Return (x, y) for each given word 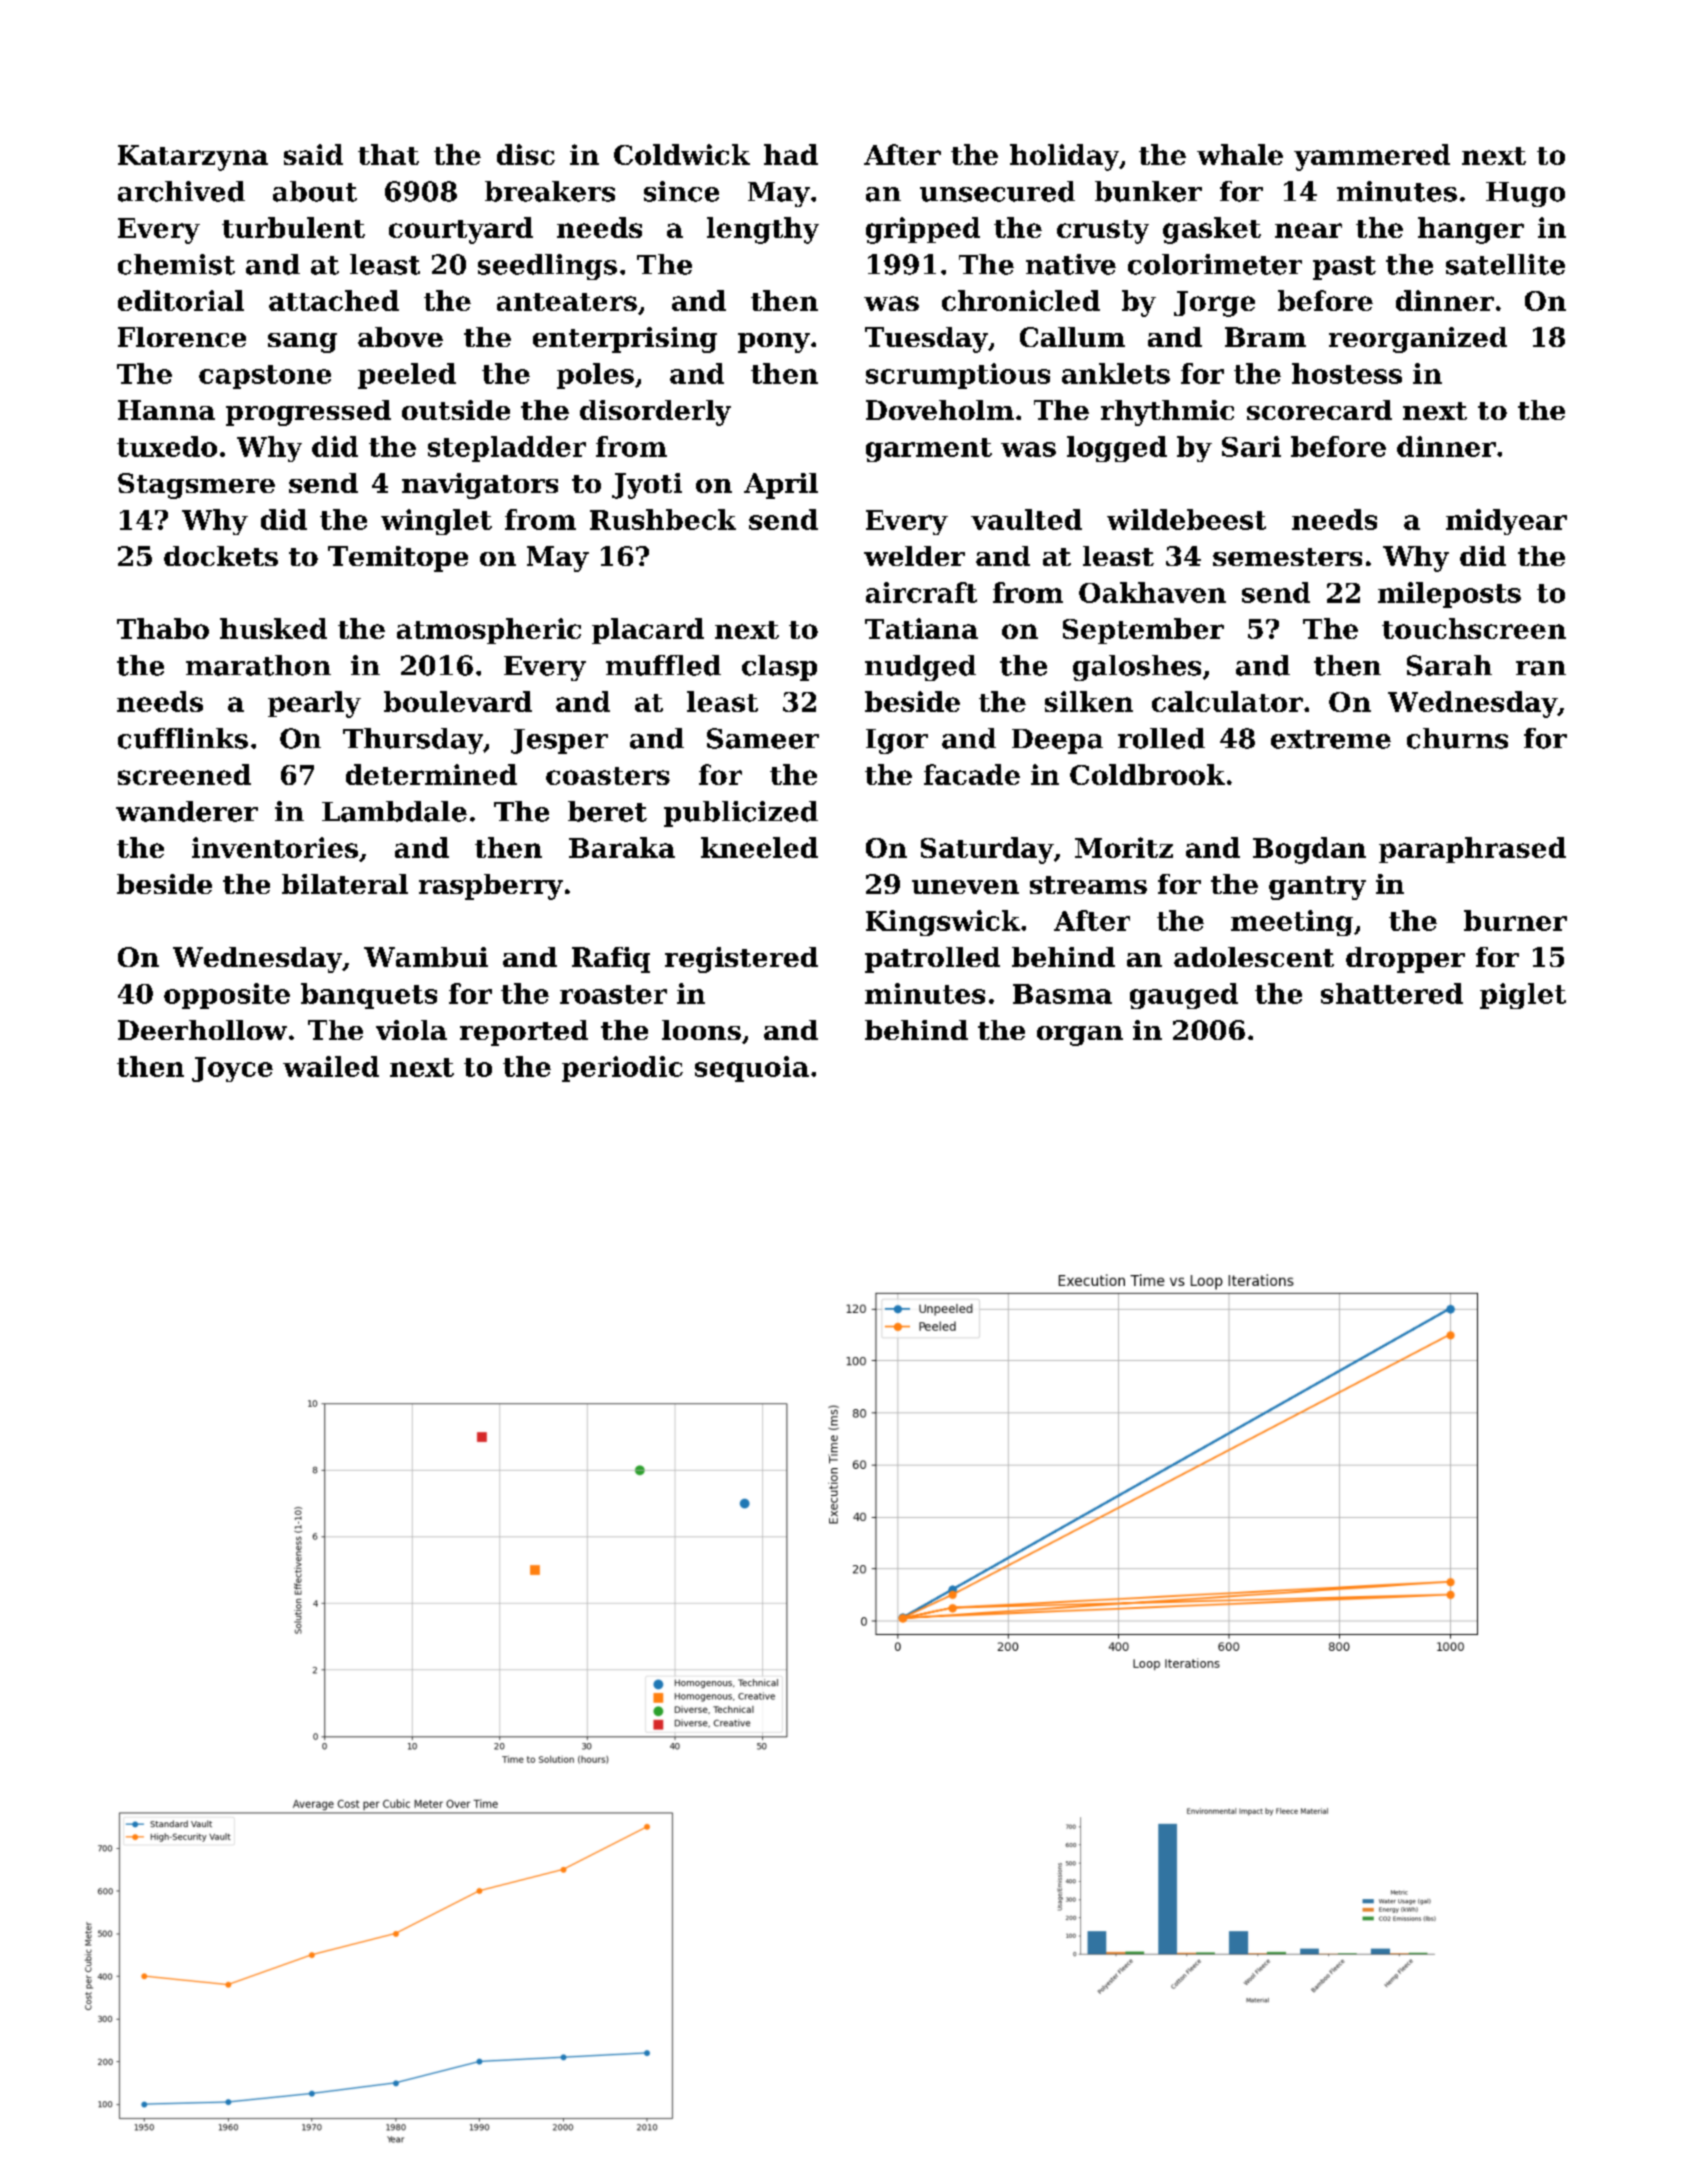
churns (1457, 738)
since (681, 191)
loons (701, 1030)
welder (914, 556)
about (315, 191)
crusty (1103, 232)
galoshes (1137, 668)
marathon (258, 665)
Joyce (232, 1069)
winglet (436, 522)
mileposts (1449, 595)
